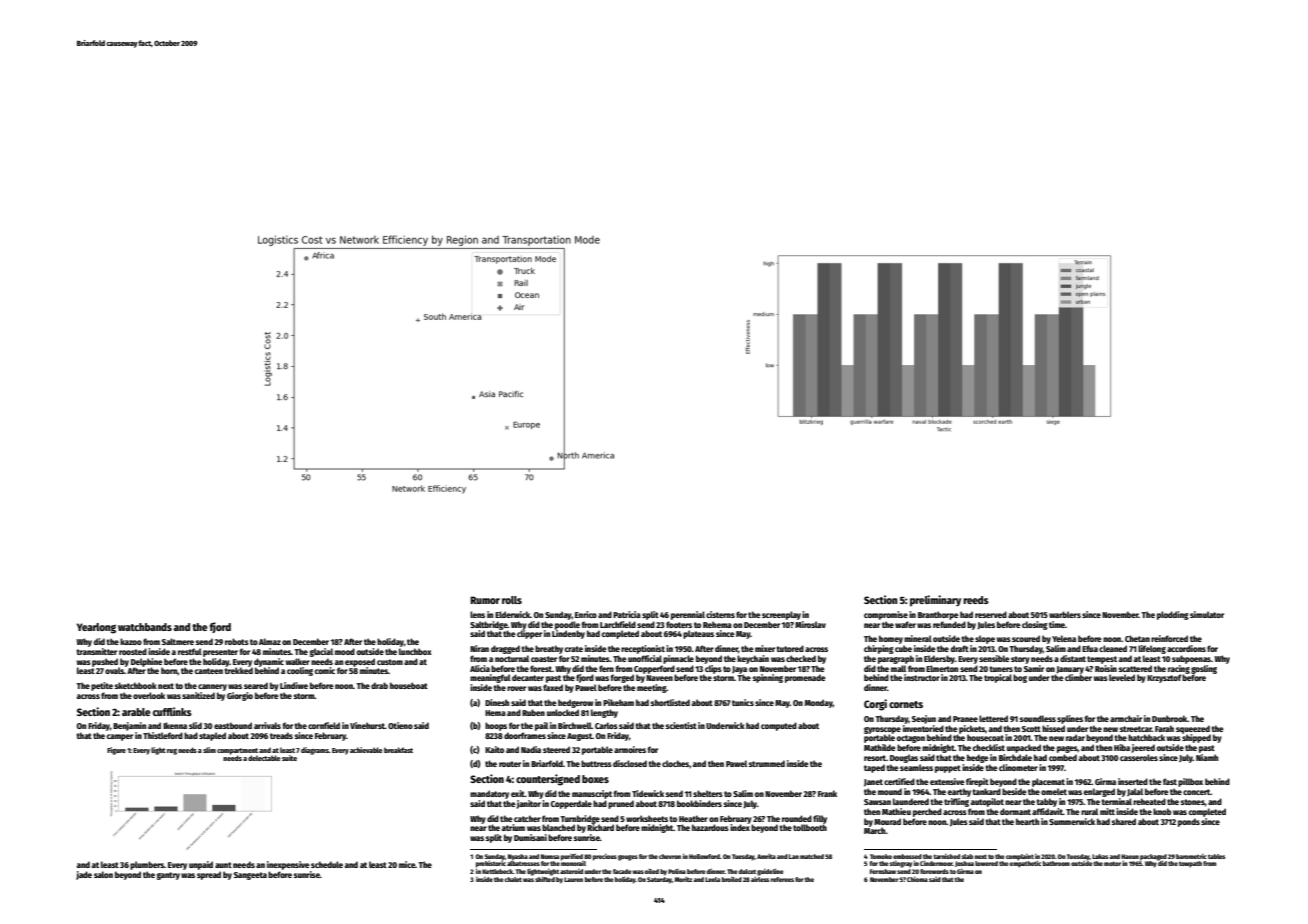 The height and width of the screenshot is (924, 1308). Describe the element at coordinates (145, 627) in the screenshot. I see `watchbands` at that location.
